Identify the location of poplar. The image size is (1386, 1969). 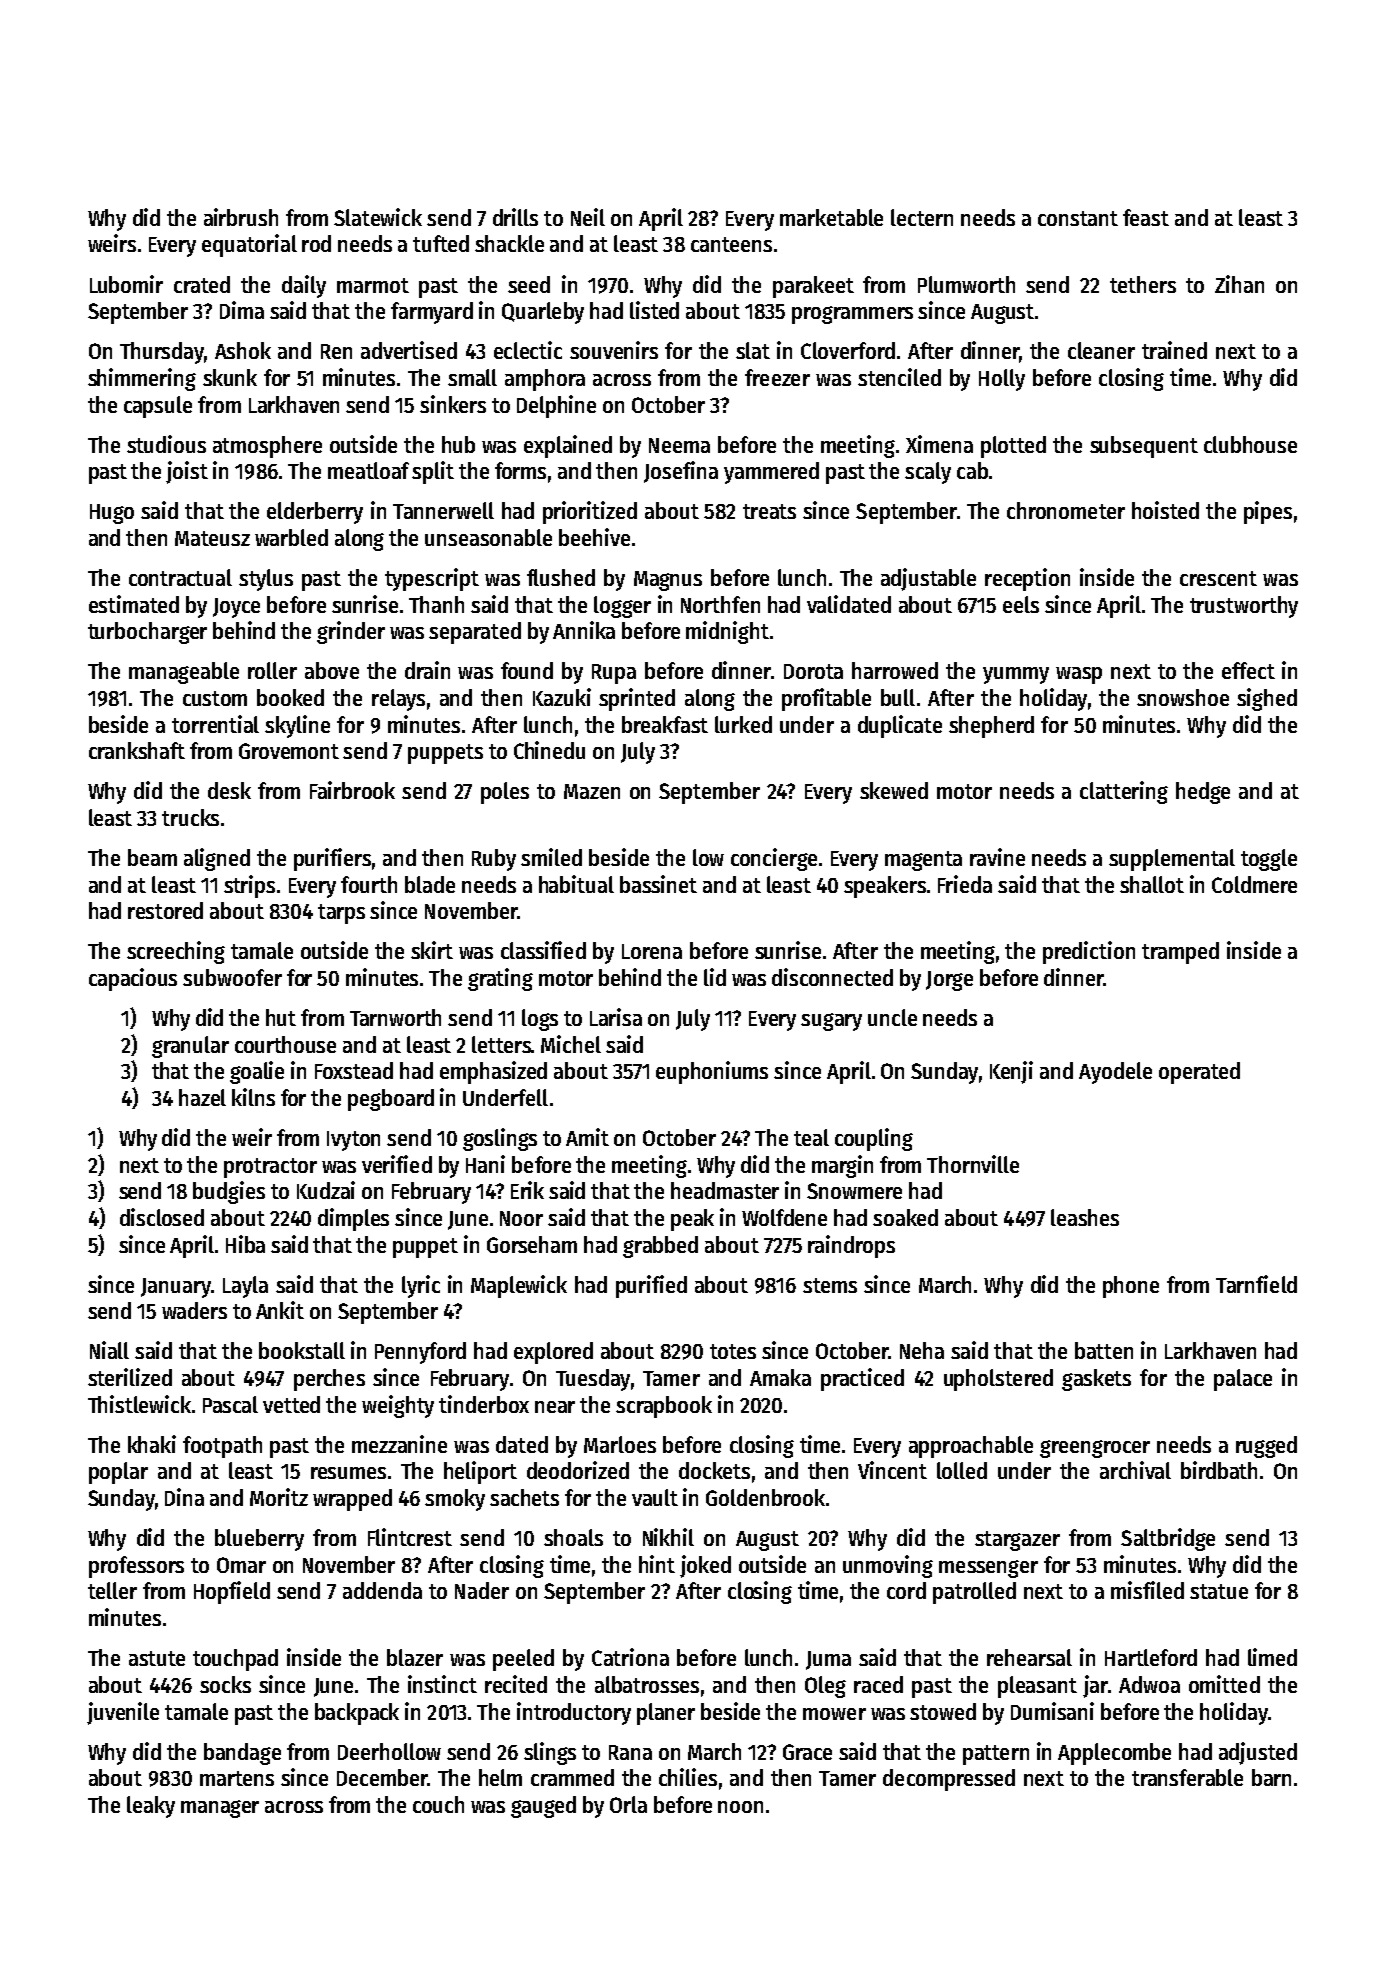
(118, 1473).
